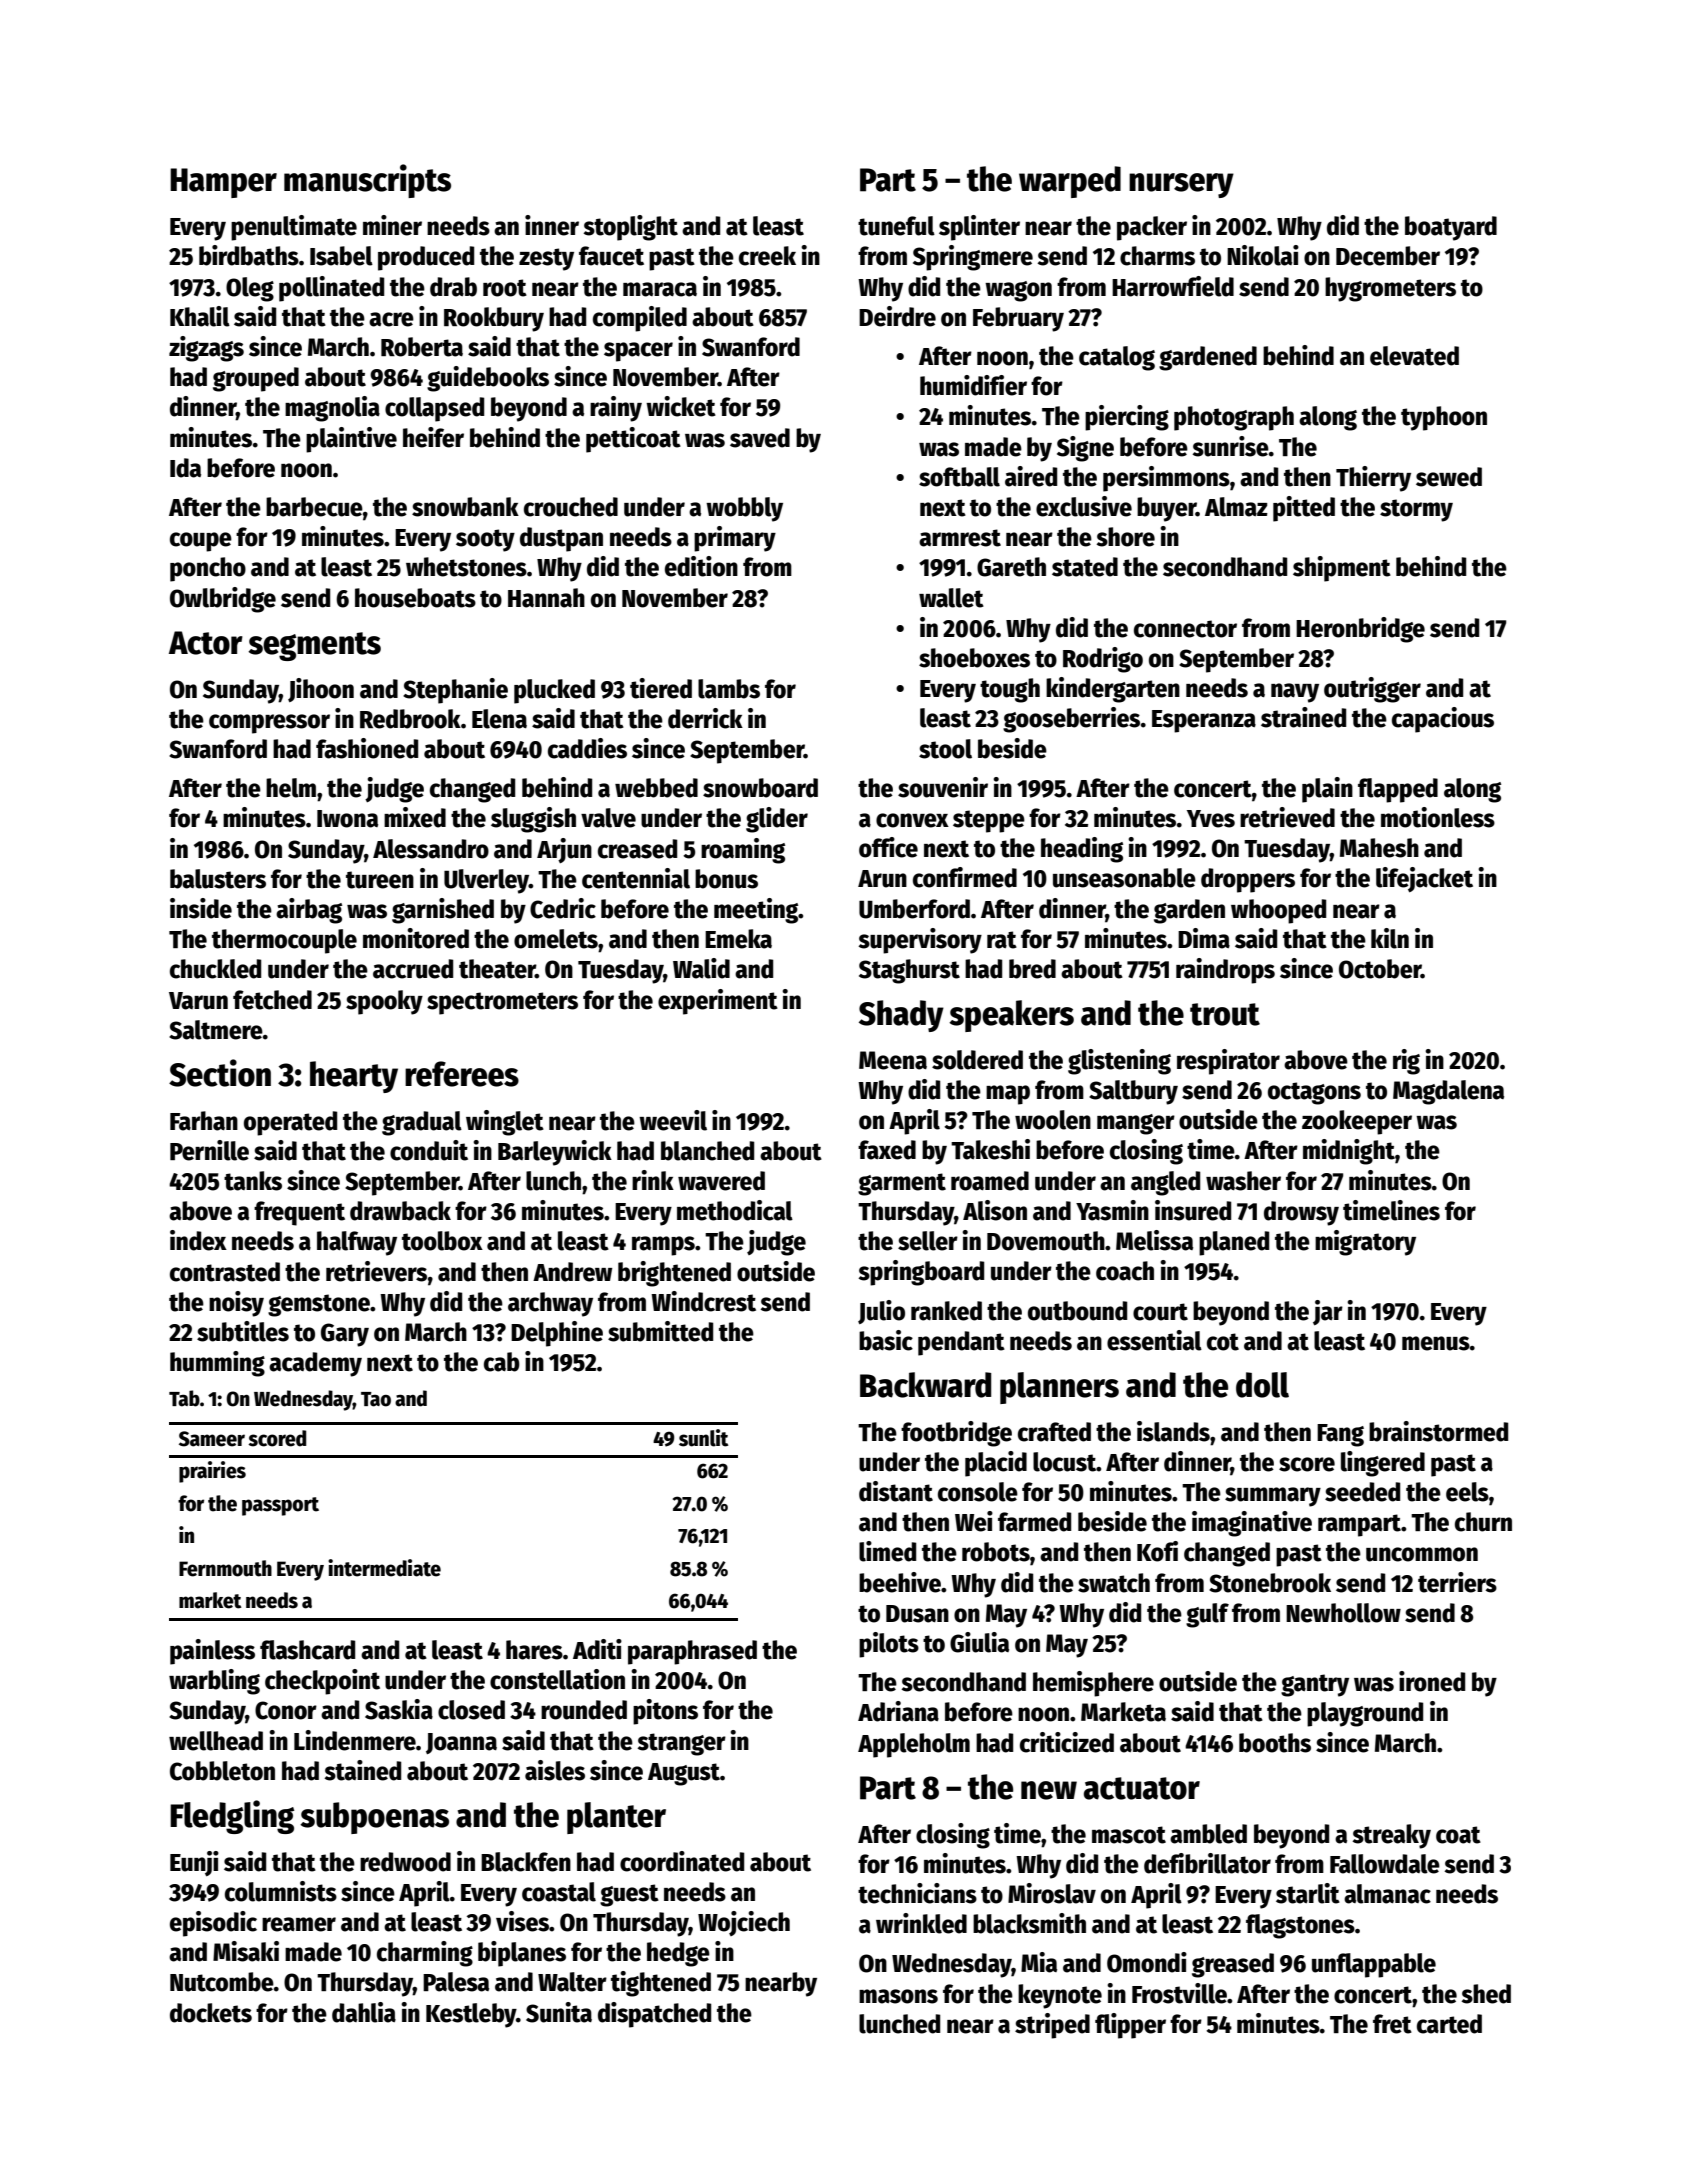 This screenshot has width=1683, height=2178. Describe the element at coordinates (488, 379) in the screenshot. I see `guidebooks` at that location.
